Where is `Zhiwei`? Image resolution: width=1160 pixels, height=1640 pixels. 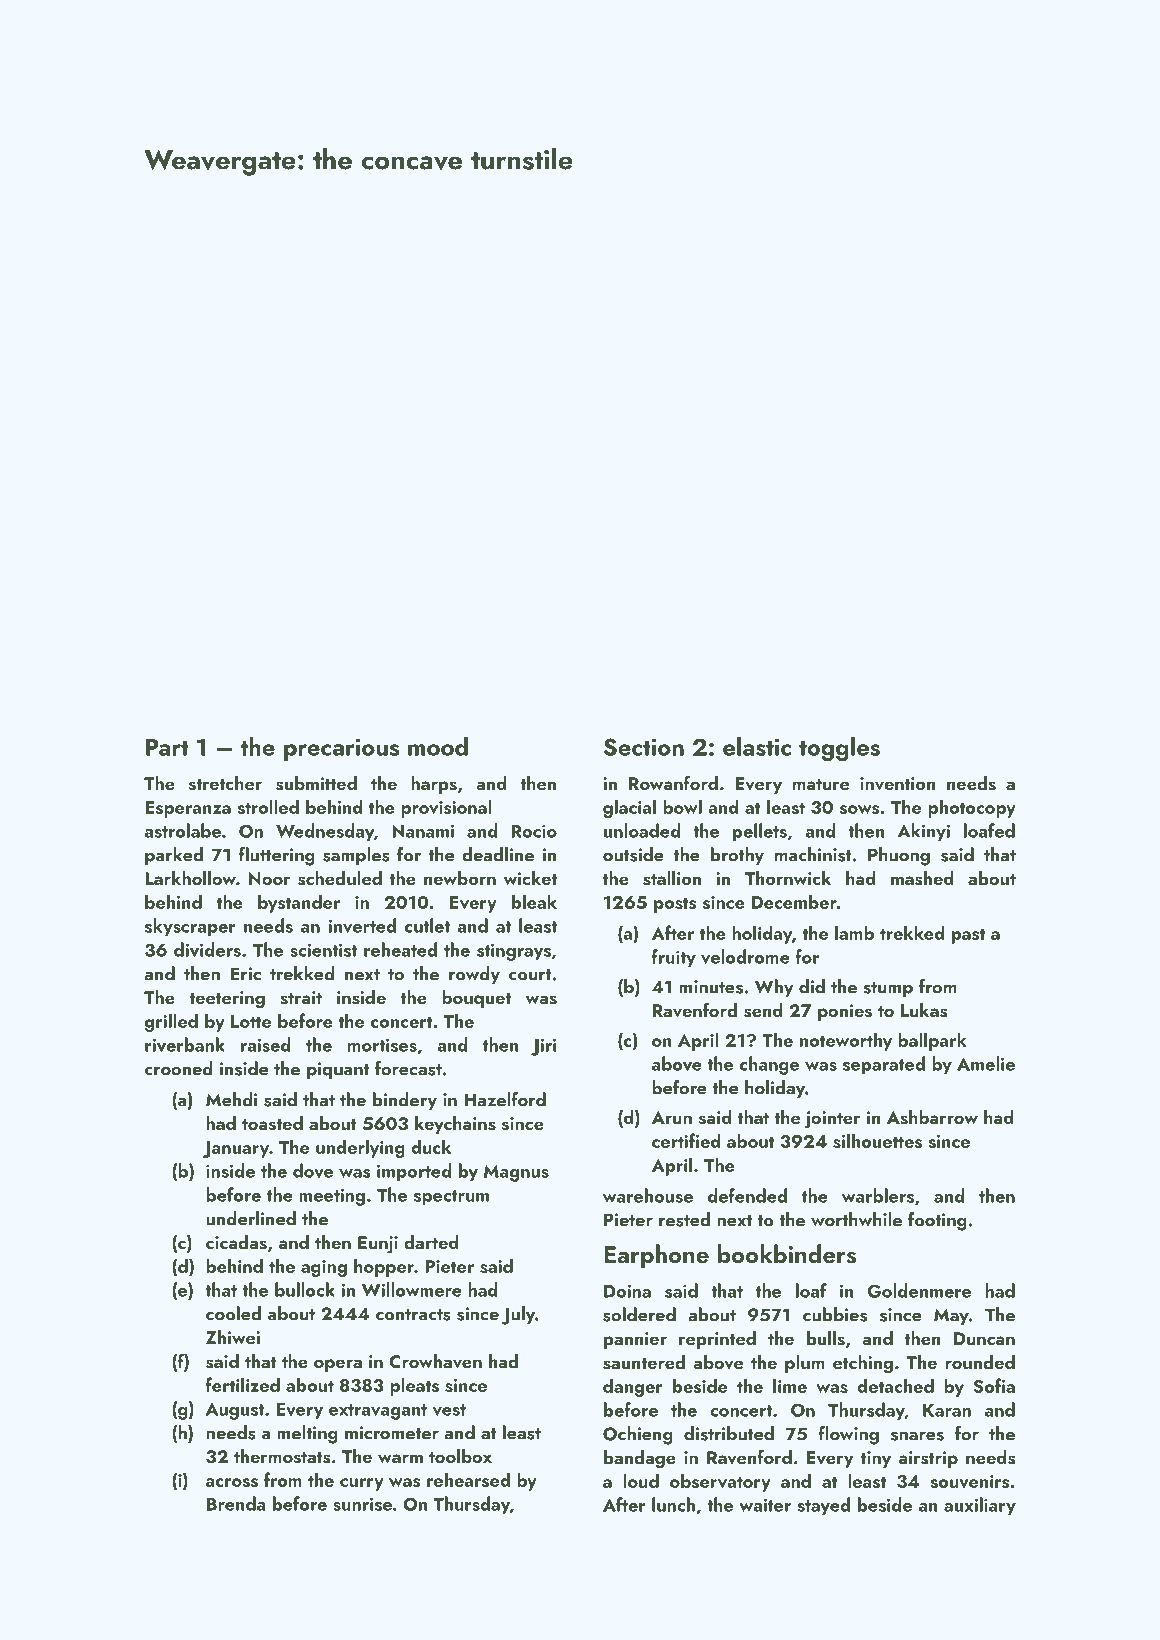
Zhiwei is located at coordinates (233, 1337).
